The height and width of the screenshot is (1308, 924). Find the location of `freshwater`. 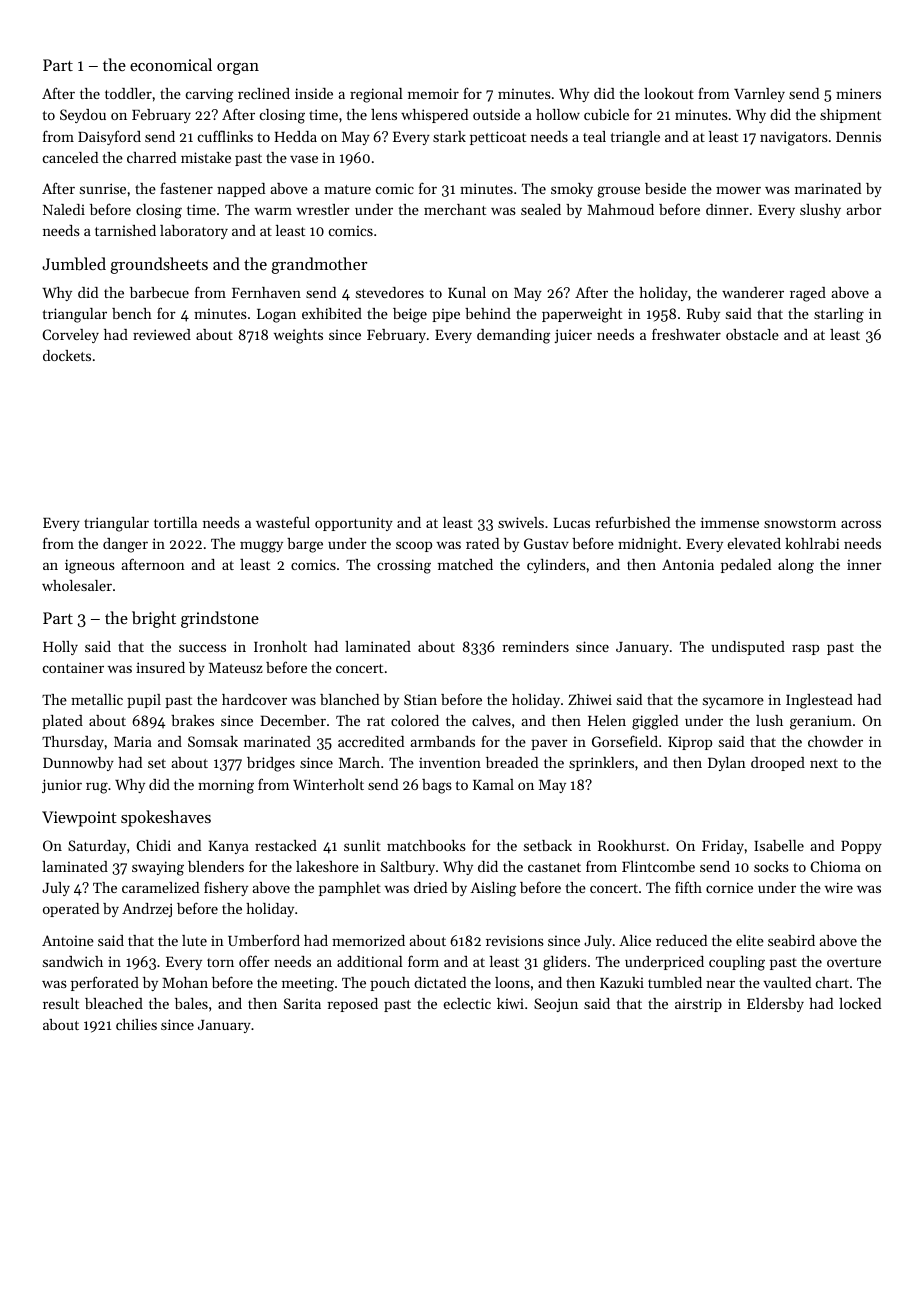

freshwater is located at coordinates (686, 334).
